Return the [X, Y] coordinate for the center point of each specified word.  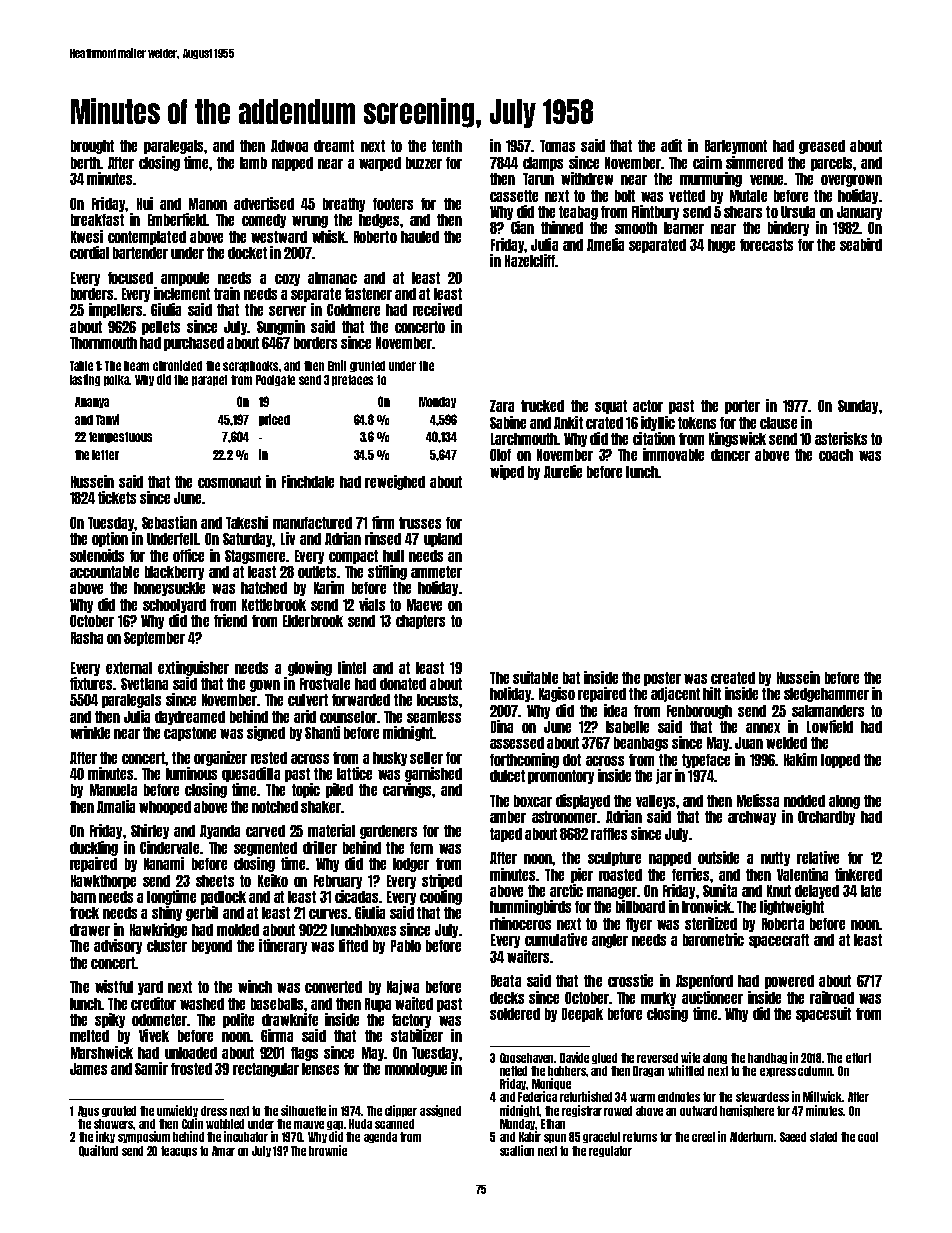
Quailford [98, 1151]
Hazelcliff [530, 260]
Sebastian [169, 522]
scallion [517, 1150]
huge [721, 246]
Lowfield [830, 726]
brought [92, 147]
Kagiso [557, 694]
